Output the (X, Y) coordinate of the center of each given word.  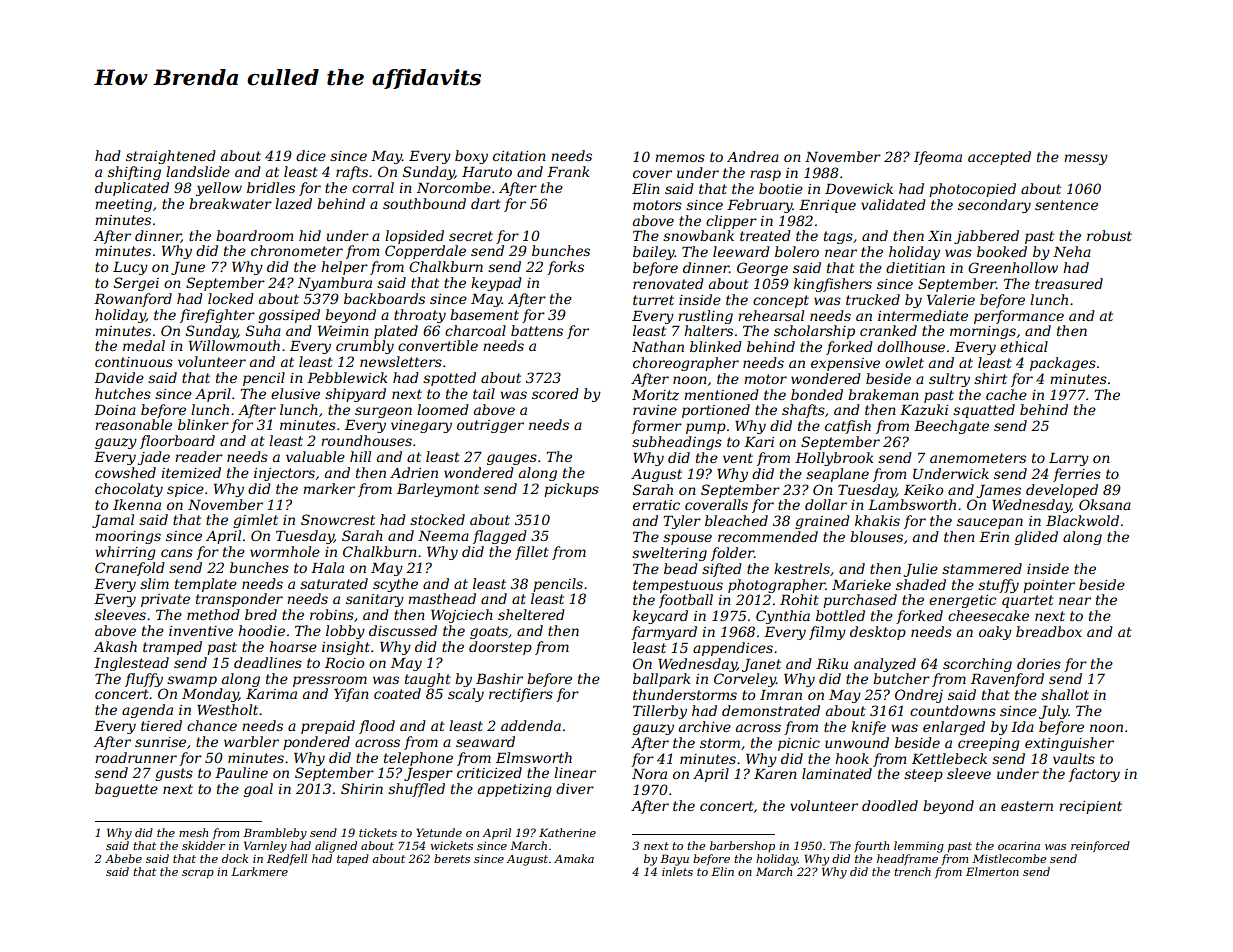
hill (360, 456)
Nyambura (335, 284)
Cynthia (783, 617)
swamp (192, 681)
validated (893, 204)
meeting (123, 205)
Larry (1069, 459)
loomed (443, 409)
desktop (878, 633)
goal (258, 790)
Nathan (658, 346)
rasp (765, 175)
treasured (1069, 283)
